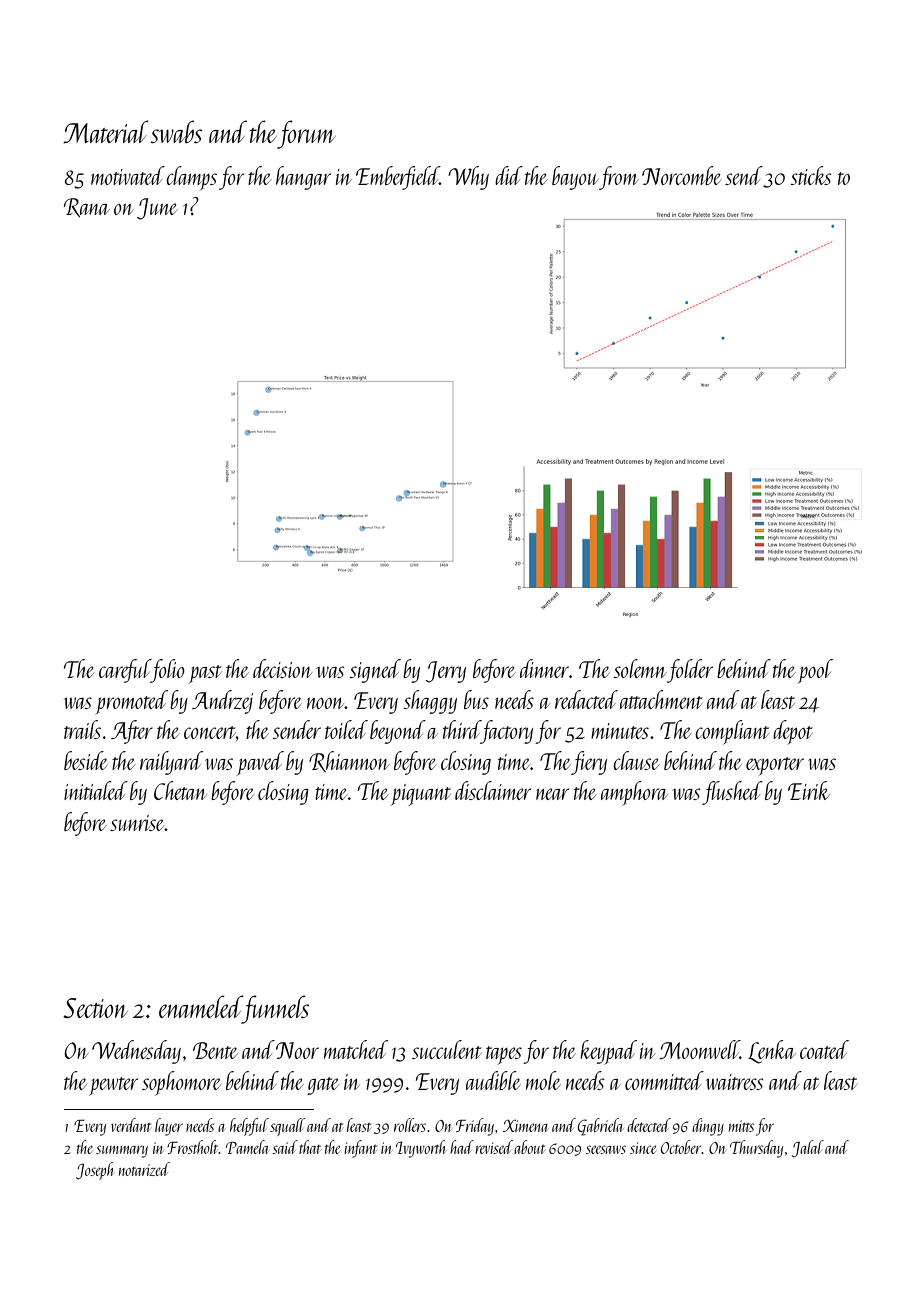 Image resolution: width=924 pixels, height=1314 pixels. Describe the element at coordinates (176, 131) in the screenshot. I see `swabs` at that location.
